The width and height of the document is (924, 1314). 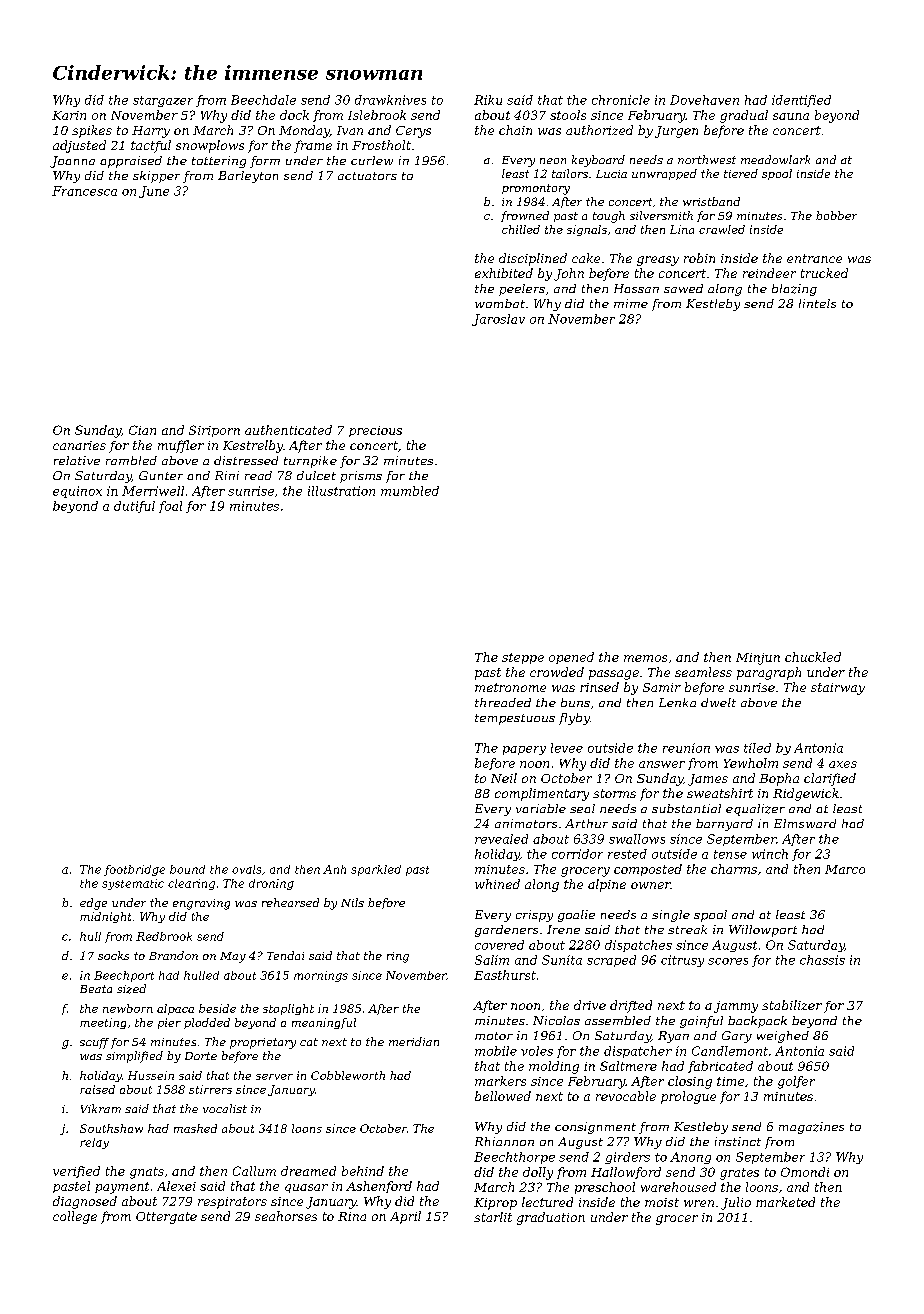 What do you see at coordinates (801, 101) in the document?
I see `identified` at bounding box center [801, 101].
